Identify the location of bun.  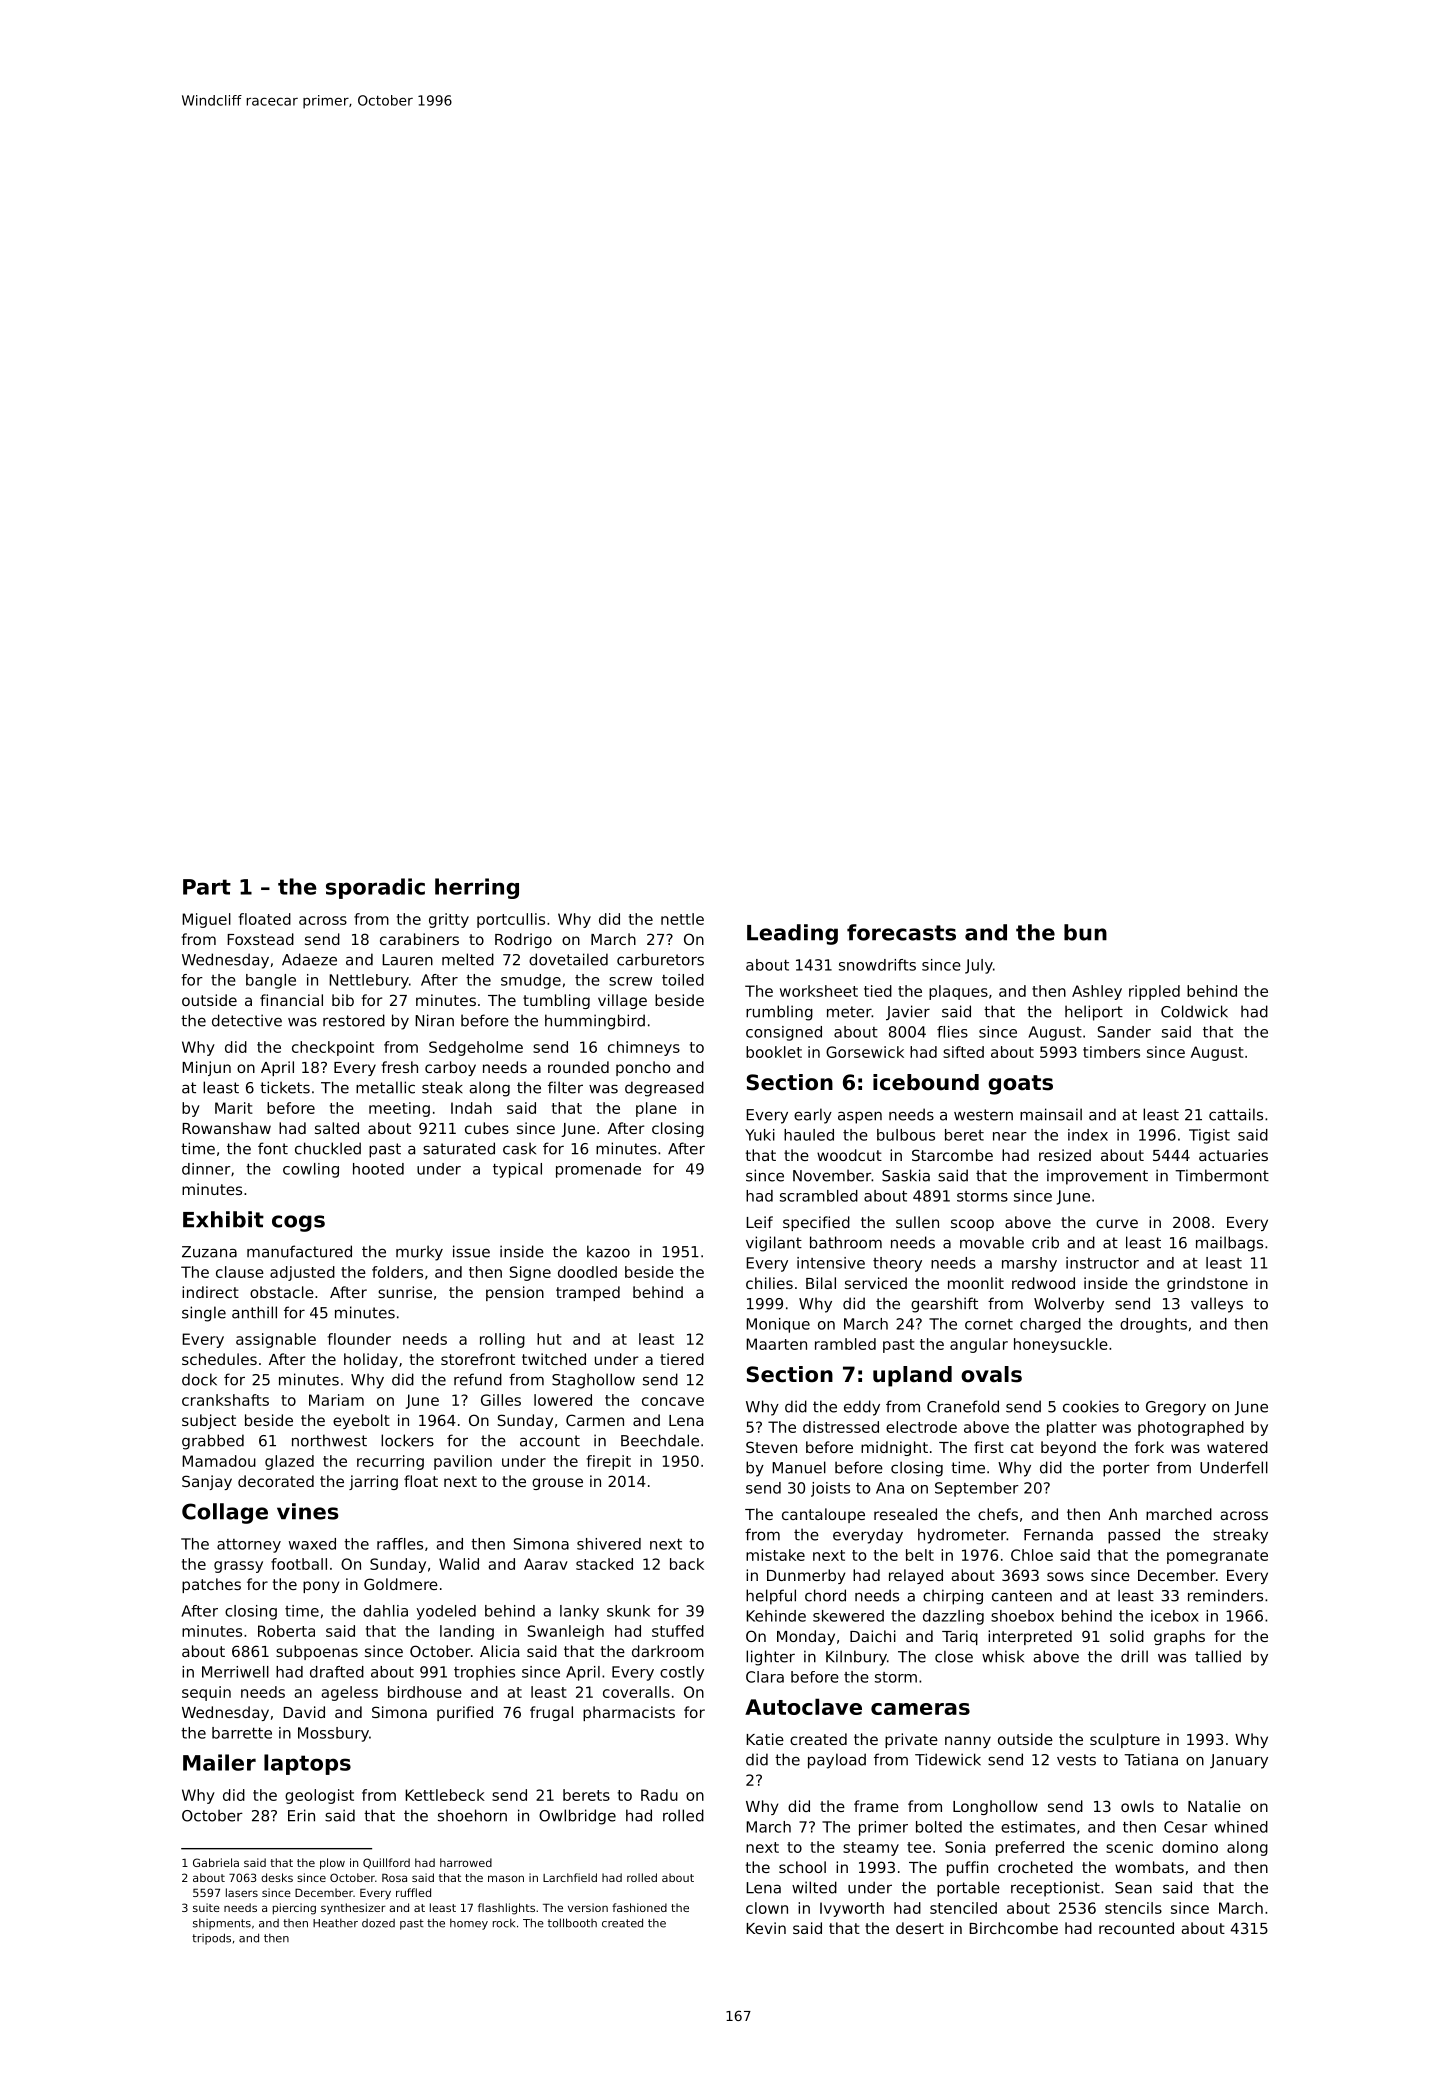
(1085, 932).
